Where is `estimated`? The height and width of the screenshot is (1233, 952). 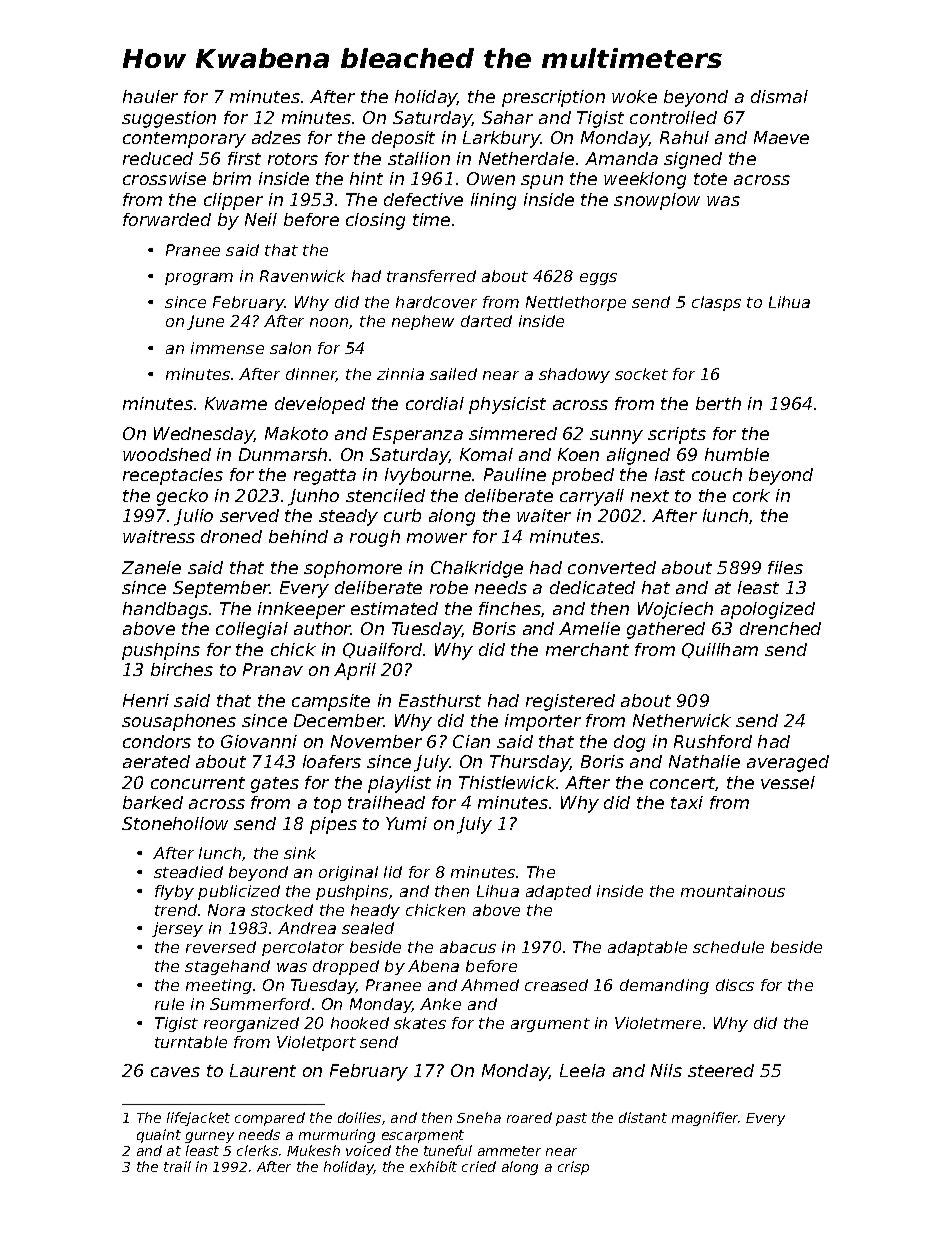
estimated is located at coordinates (394, 608).
